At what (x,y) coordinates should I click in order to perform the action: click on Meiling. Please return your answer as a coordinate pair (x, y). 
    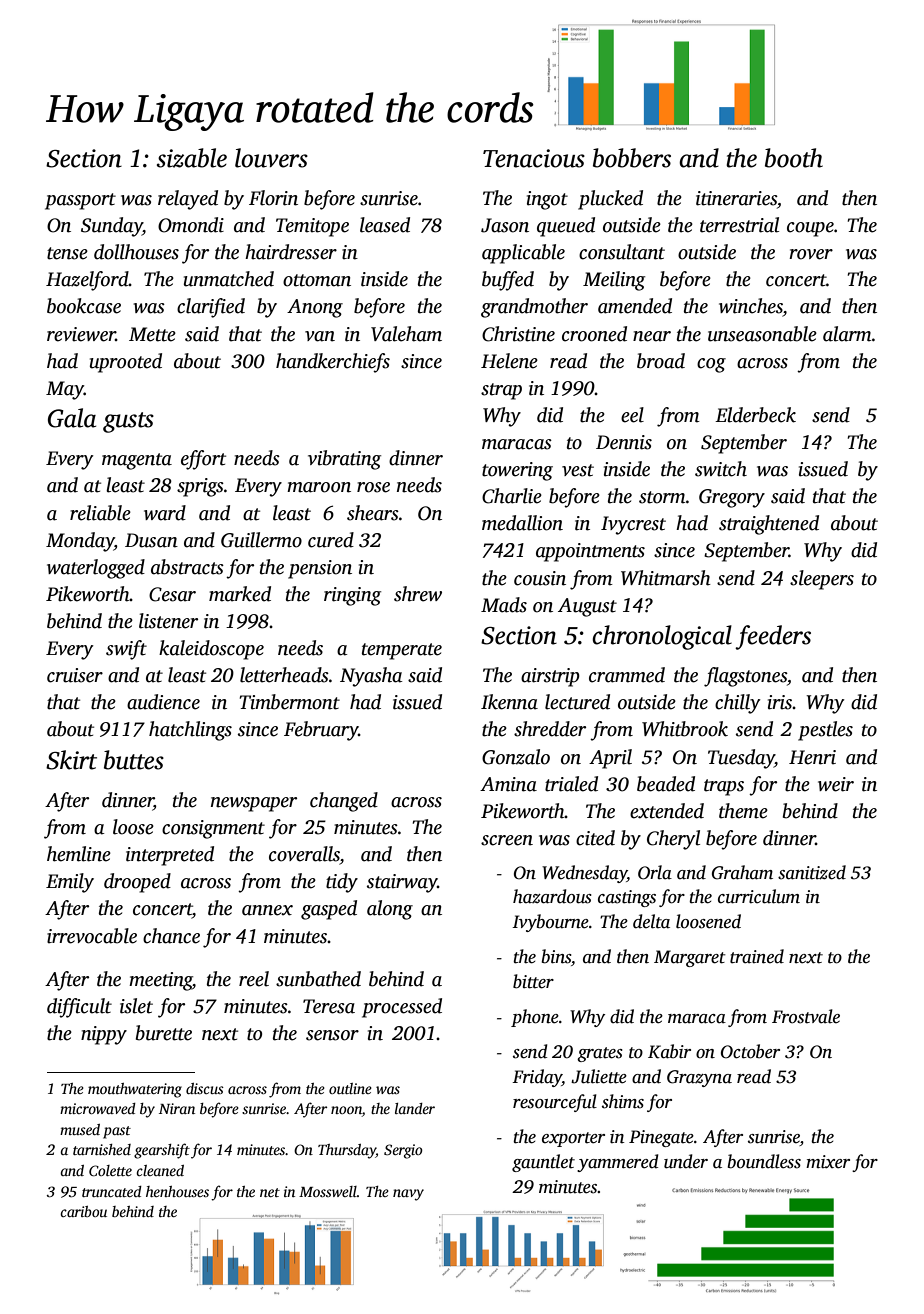
    Looking at the image, I should click on (614, 281).
